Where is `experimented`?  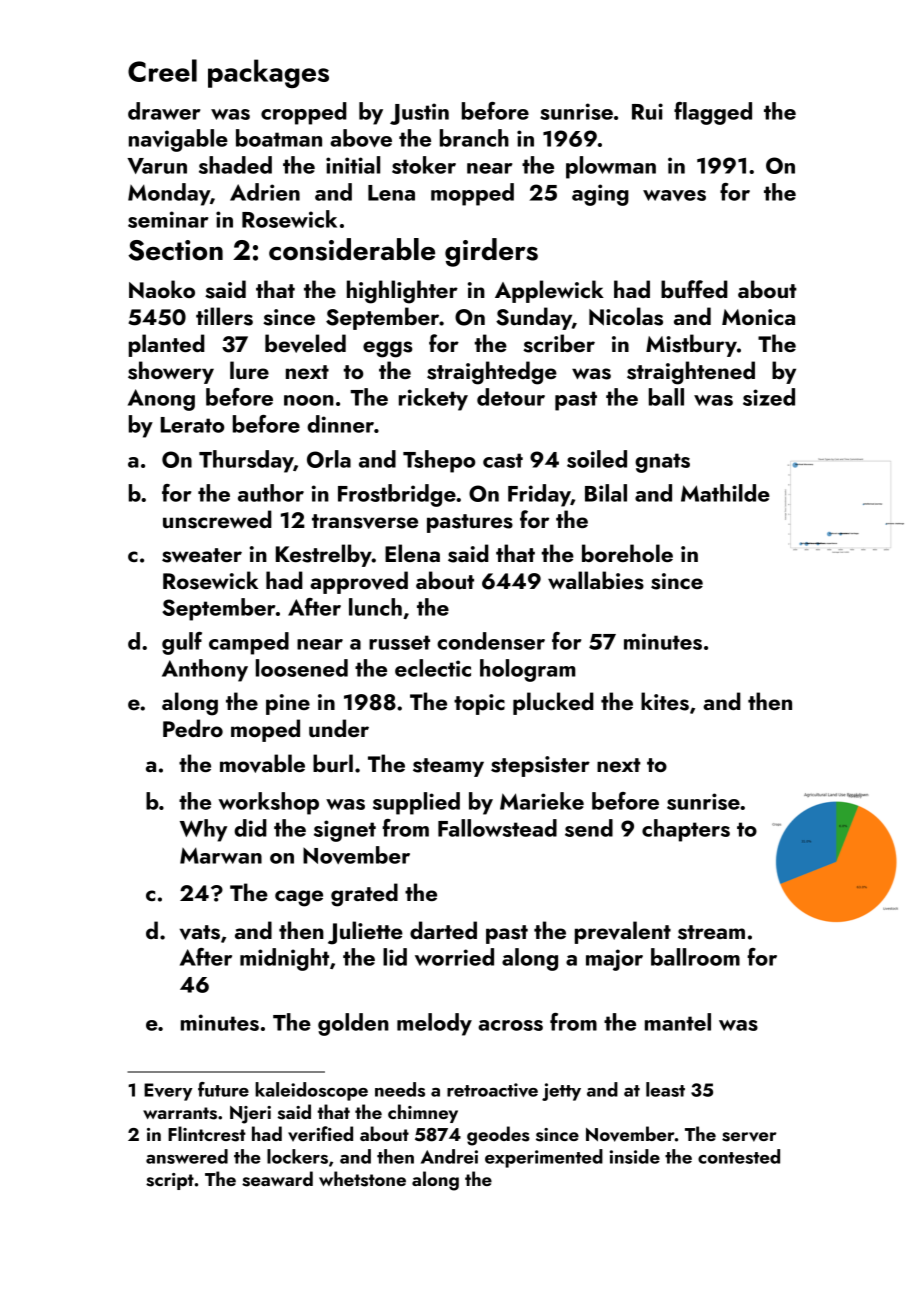 experimented is located at coordinates (544, 1158).
